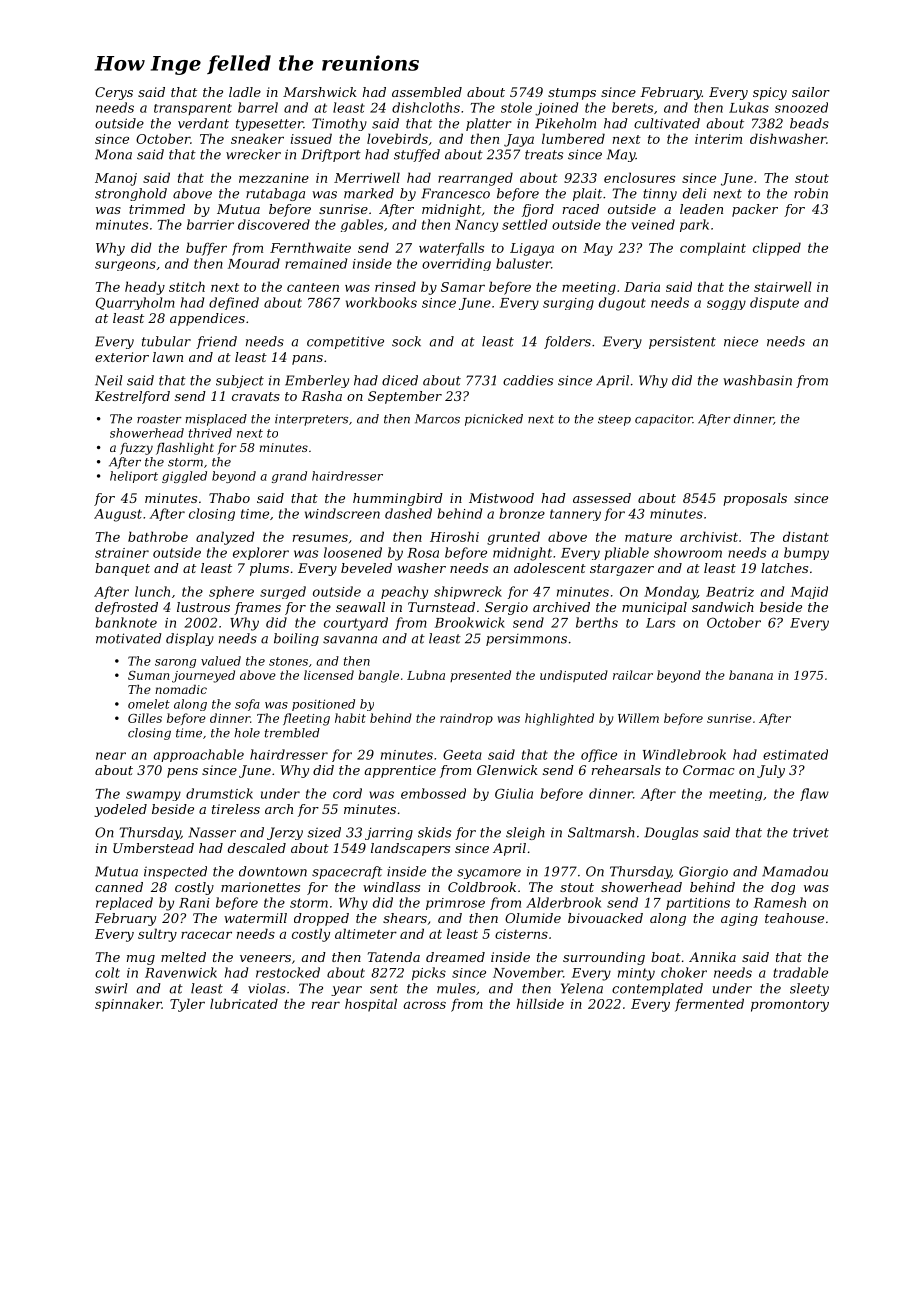 The width and height of the screenshot is (924, 1308). What do you see at coordinates (664, 420) in the screenshot?
I see `capacitor` at bounding box center [664, 420].
